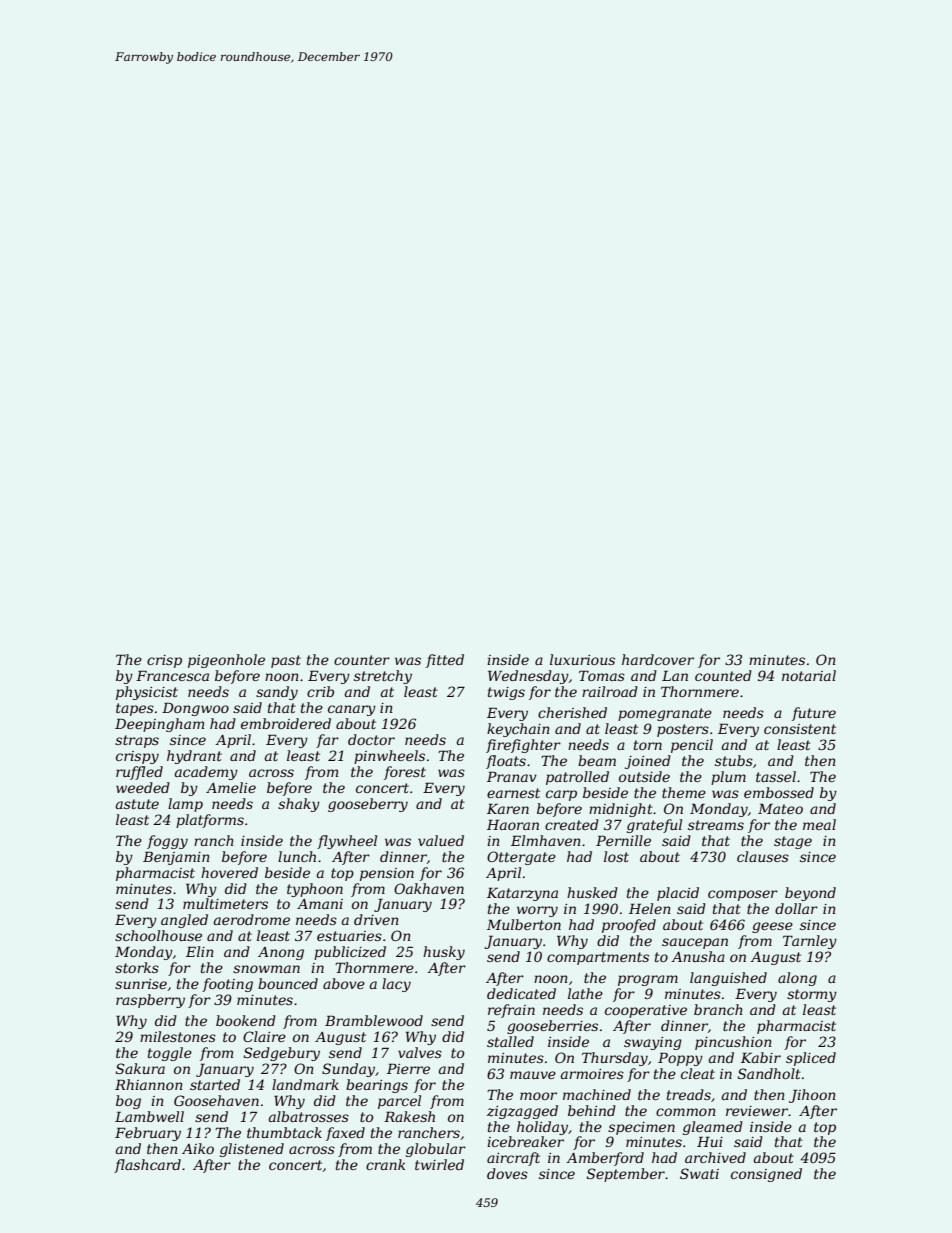  I want to click on embroidered, so click(286, 723).
